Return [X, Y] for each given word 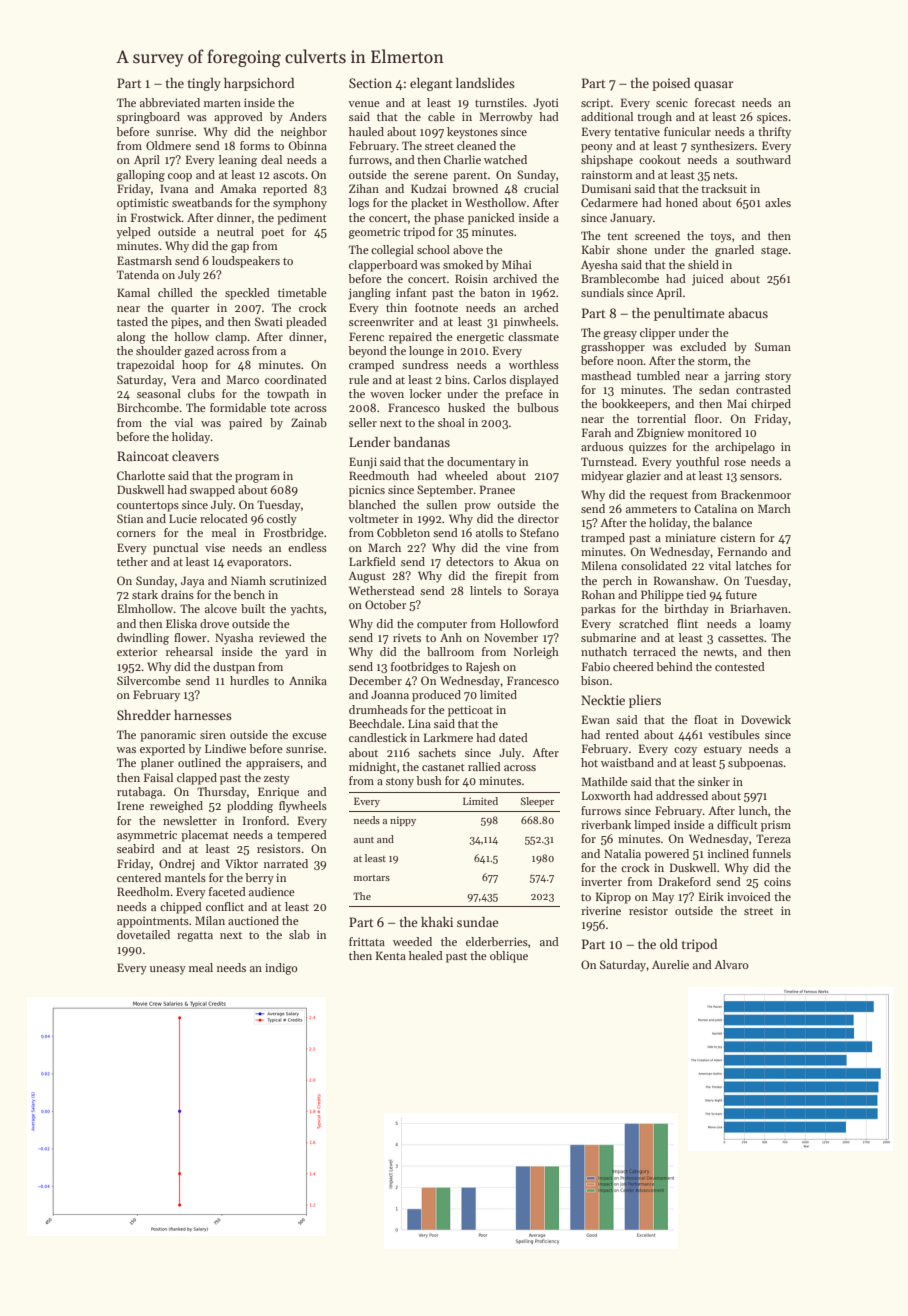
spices [772, 118]
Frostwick [156, 217]
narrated [286, 863]
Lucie [183, 518]
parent [470, 177]
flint [687, 623]
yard [296, 653]
